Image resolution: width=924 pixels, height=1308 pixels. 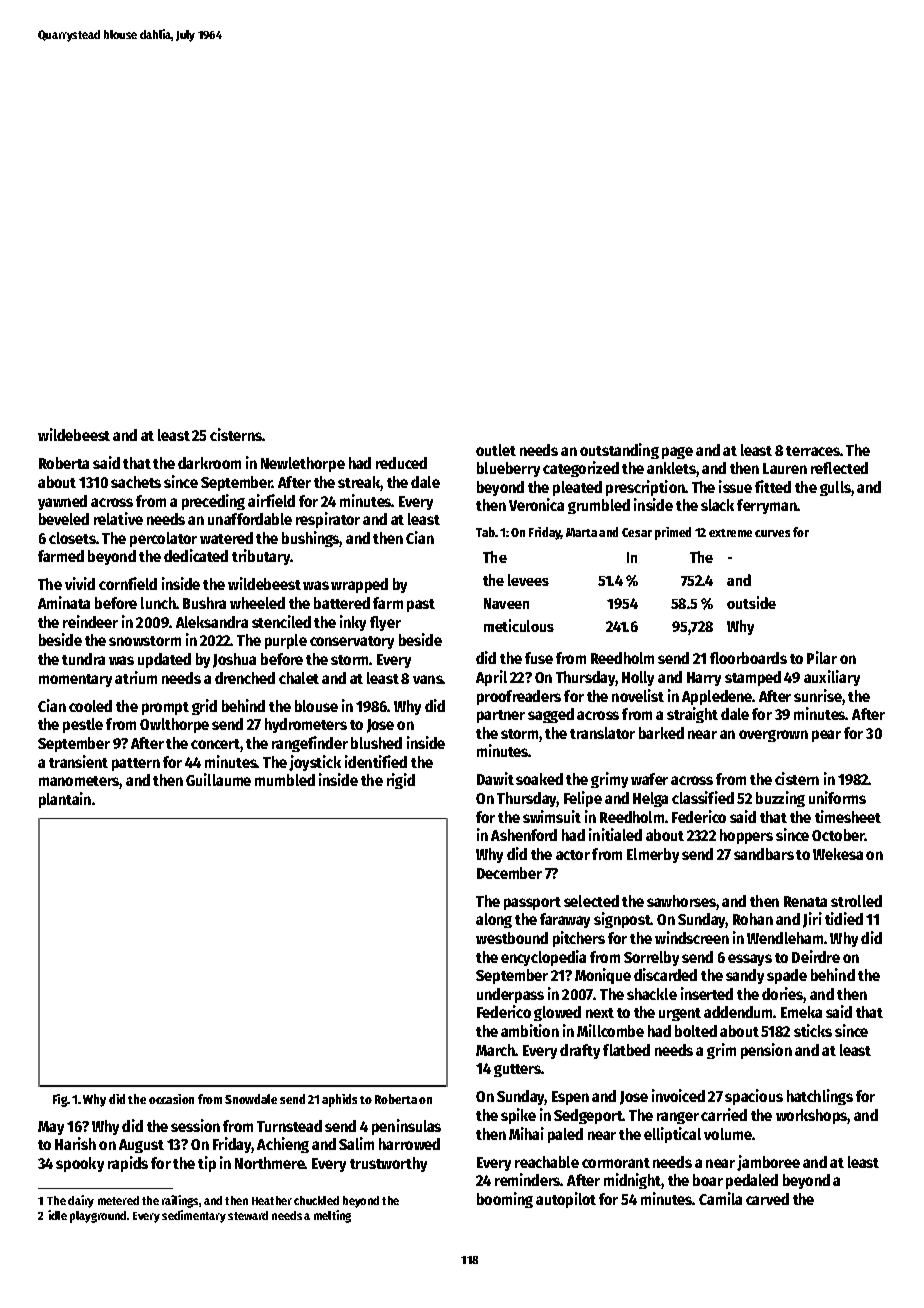 What do you see at coordinates (532, 903) in the image?
I see `passport` at bounding box center [532, 903].
